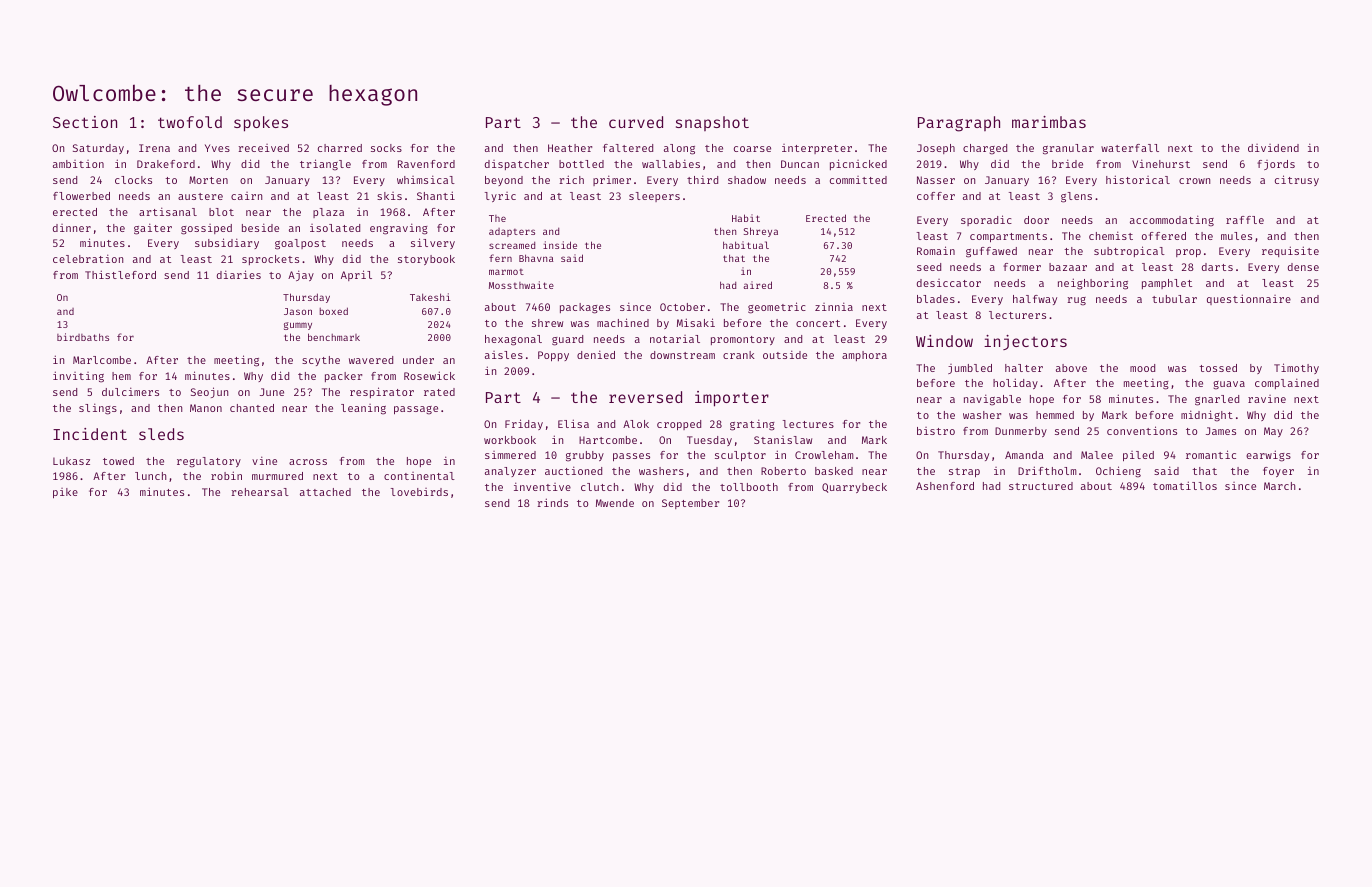  Describe the element at coordinates (1017, 315) in the screenshot. I see `lecturers` at that location.
